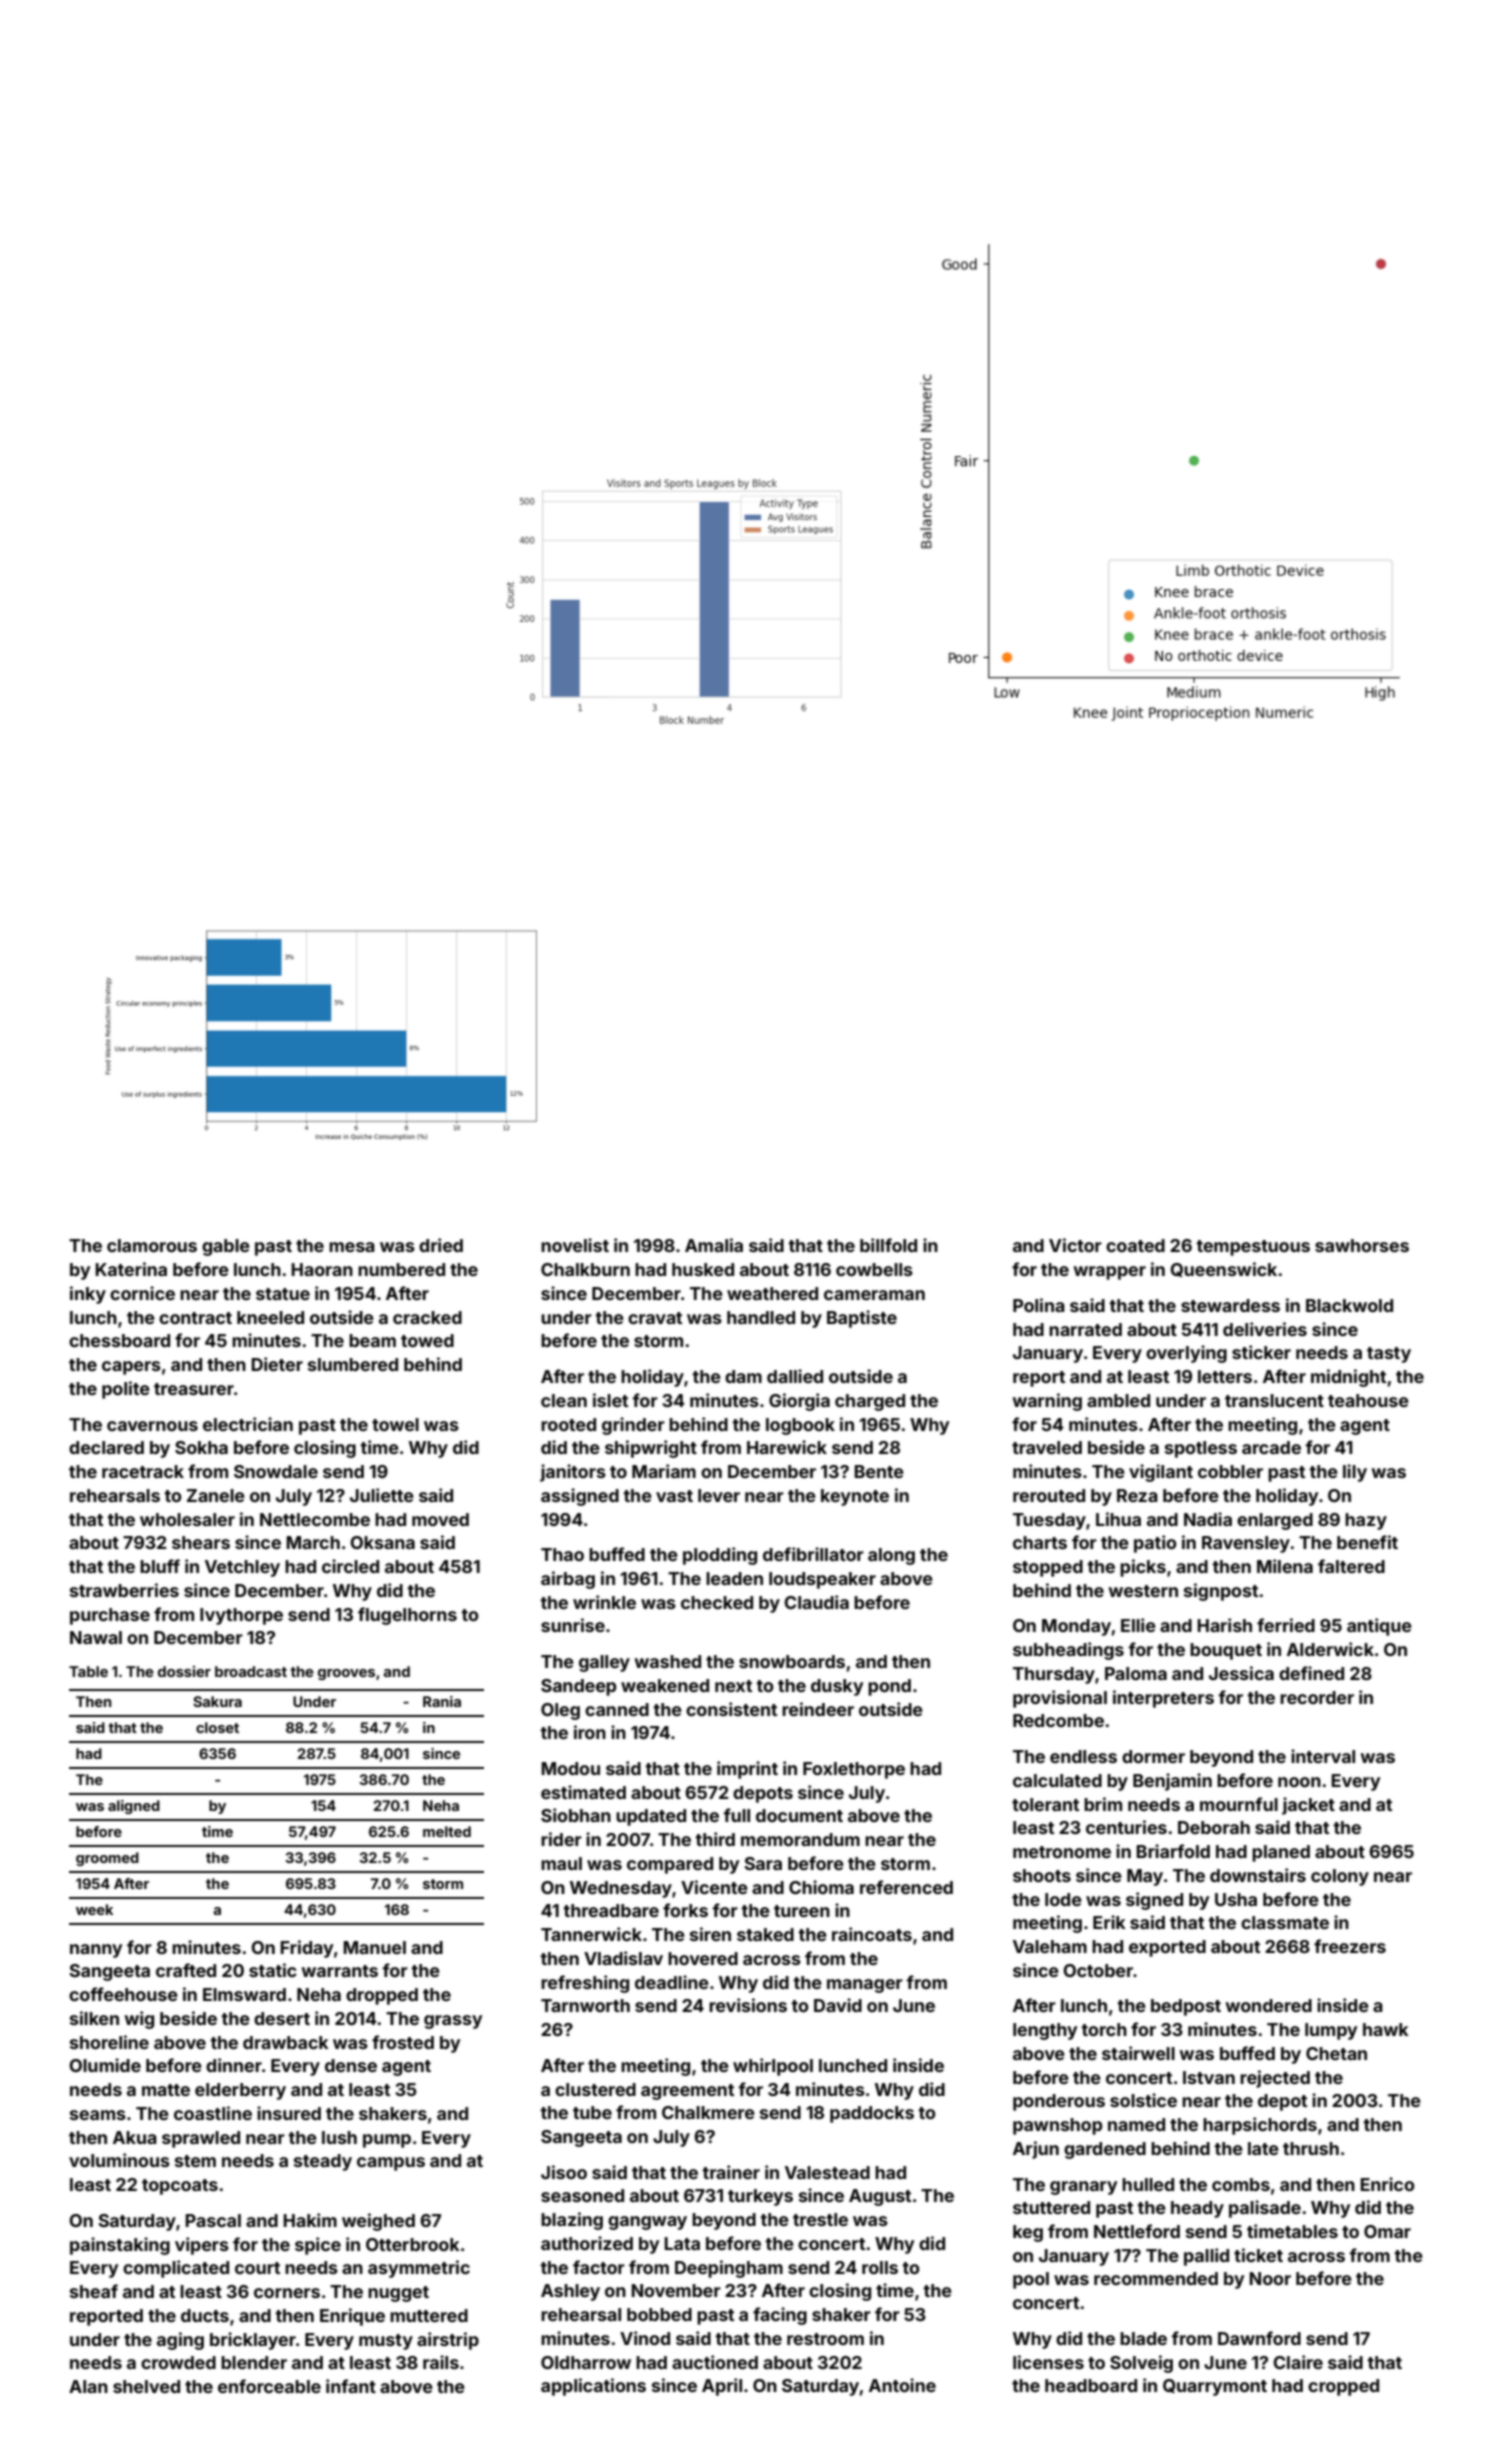 The width and height of the screenshot is (1496, 2464). Describe the element at coordinates (1386, 2029) in the screenshot. I see `hawk` at that location.
